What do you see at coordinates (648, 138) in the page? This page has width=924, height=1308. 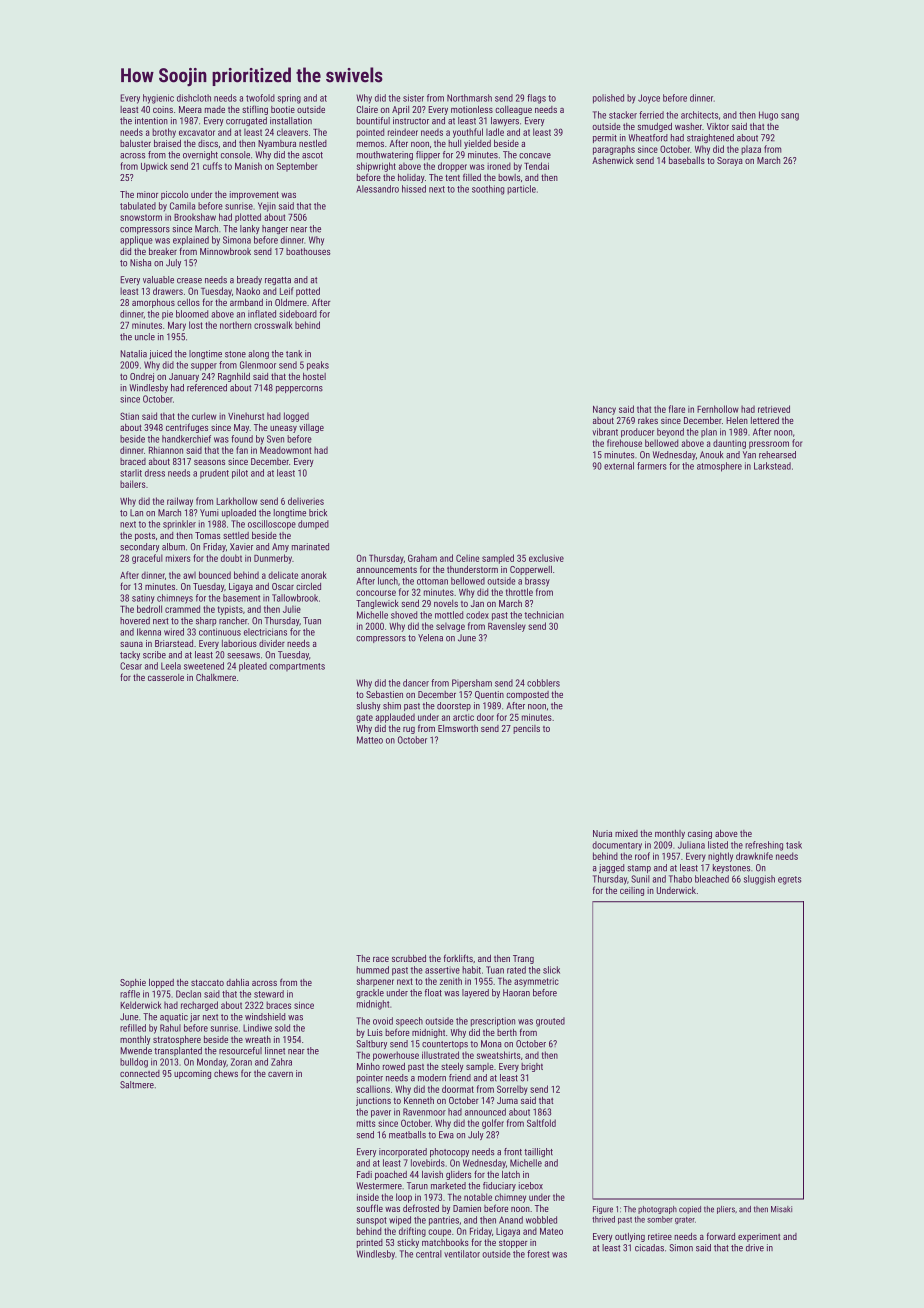 I see `Wheatford` at bounding box center [648, 138].
